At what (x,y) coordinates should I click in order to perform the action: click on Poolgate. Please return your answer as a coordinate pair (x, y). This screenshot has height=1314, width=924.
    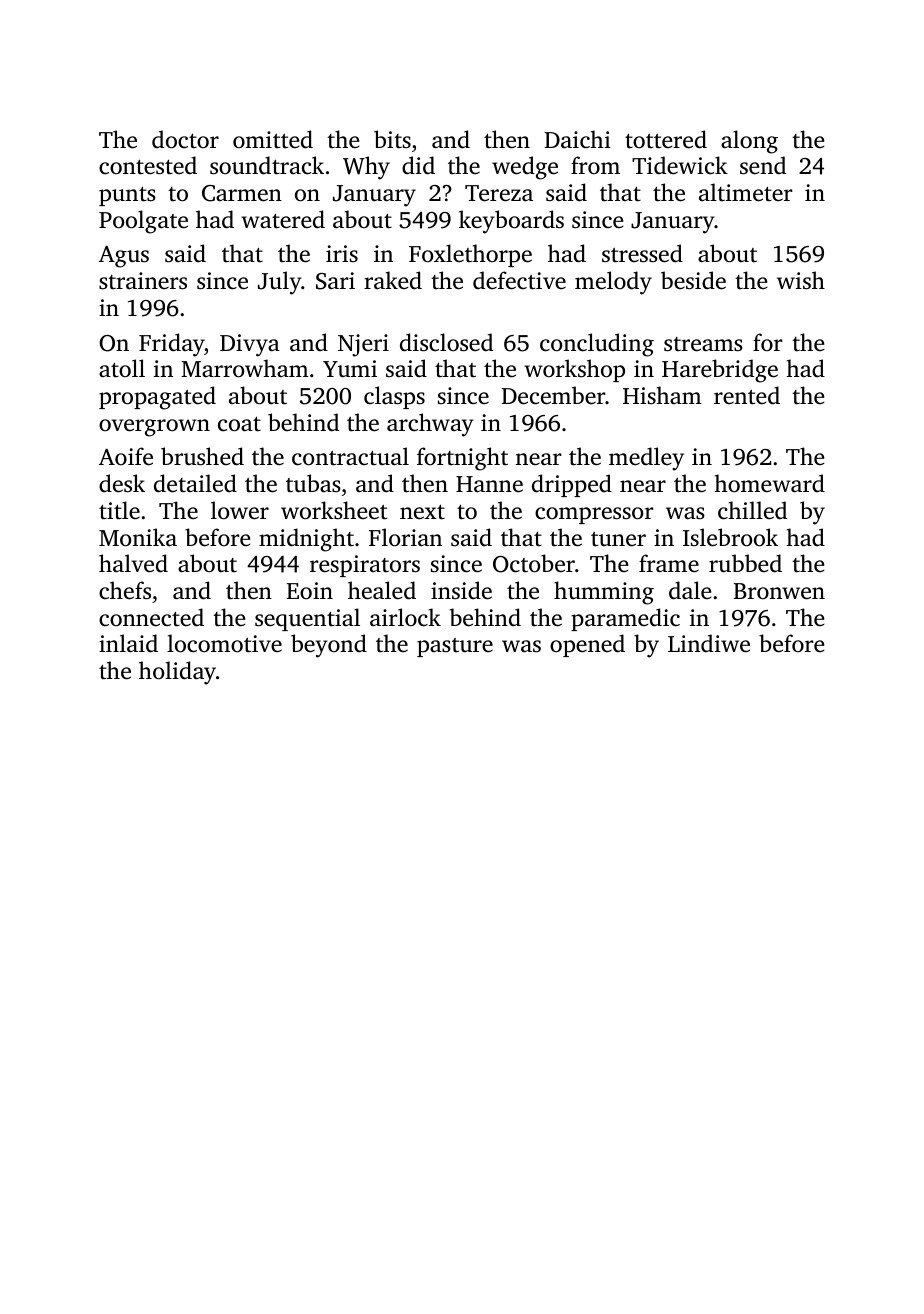
    Looking at the image, I should click on (143, 222).
